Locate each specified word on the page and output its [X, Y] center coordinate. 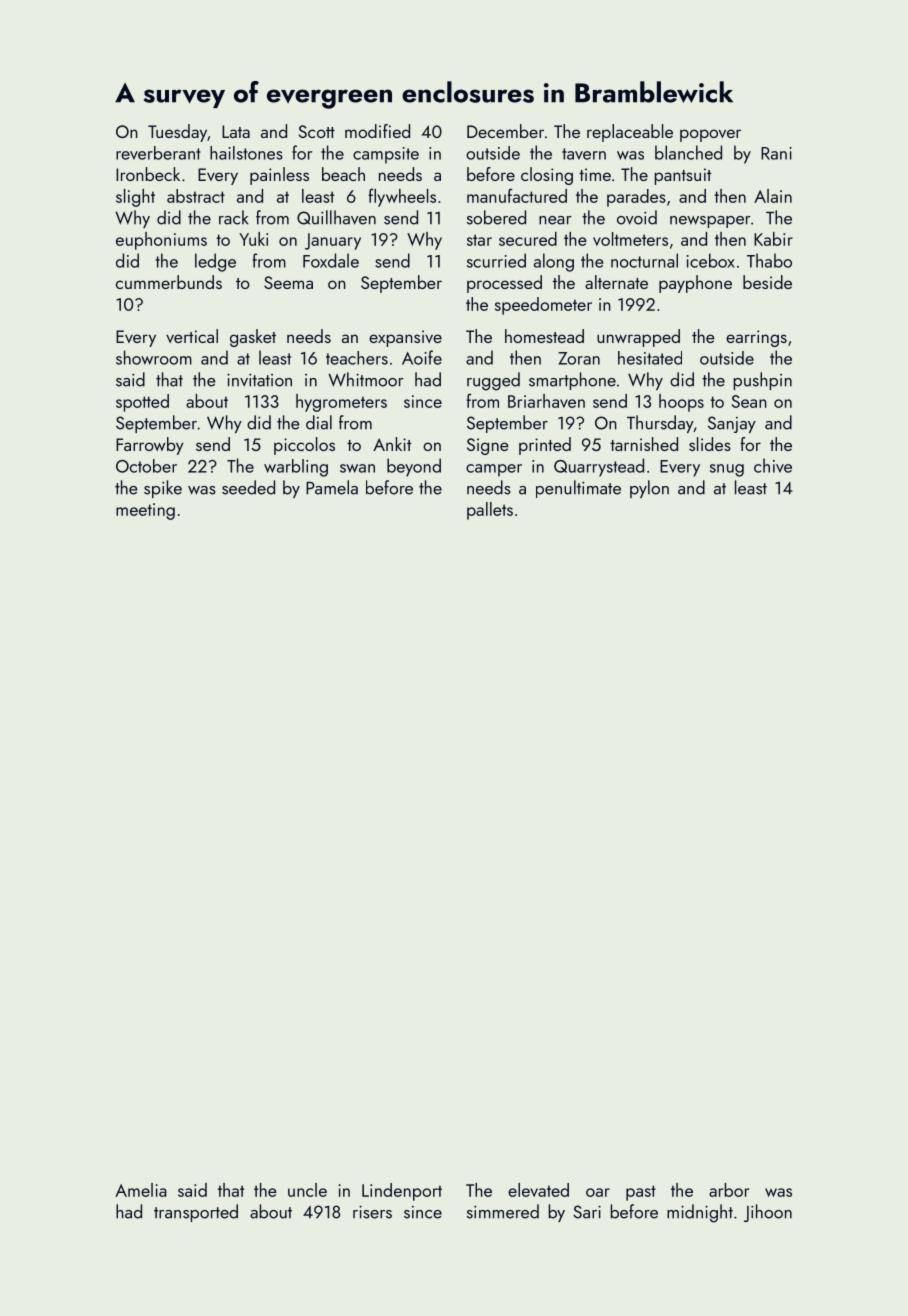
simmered [503, 1211]
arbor [729, 1190]
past [641, 1193]
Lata [236, 131]
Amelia [141, 1190]
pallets [490, 511]
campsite [386, 155]
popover [710, 135]
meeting [145, 511]
